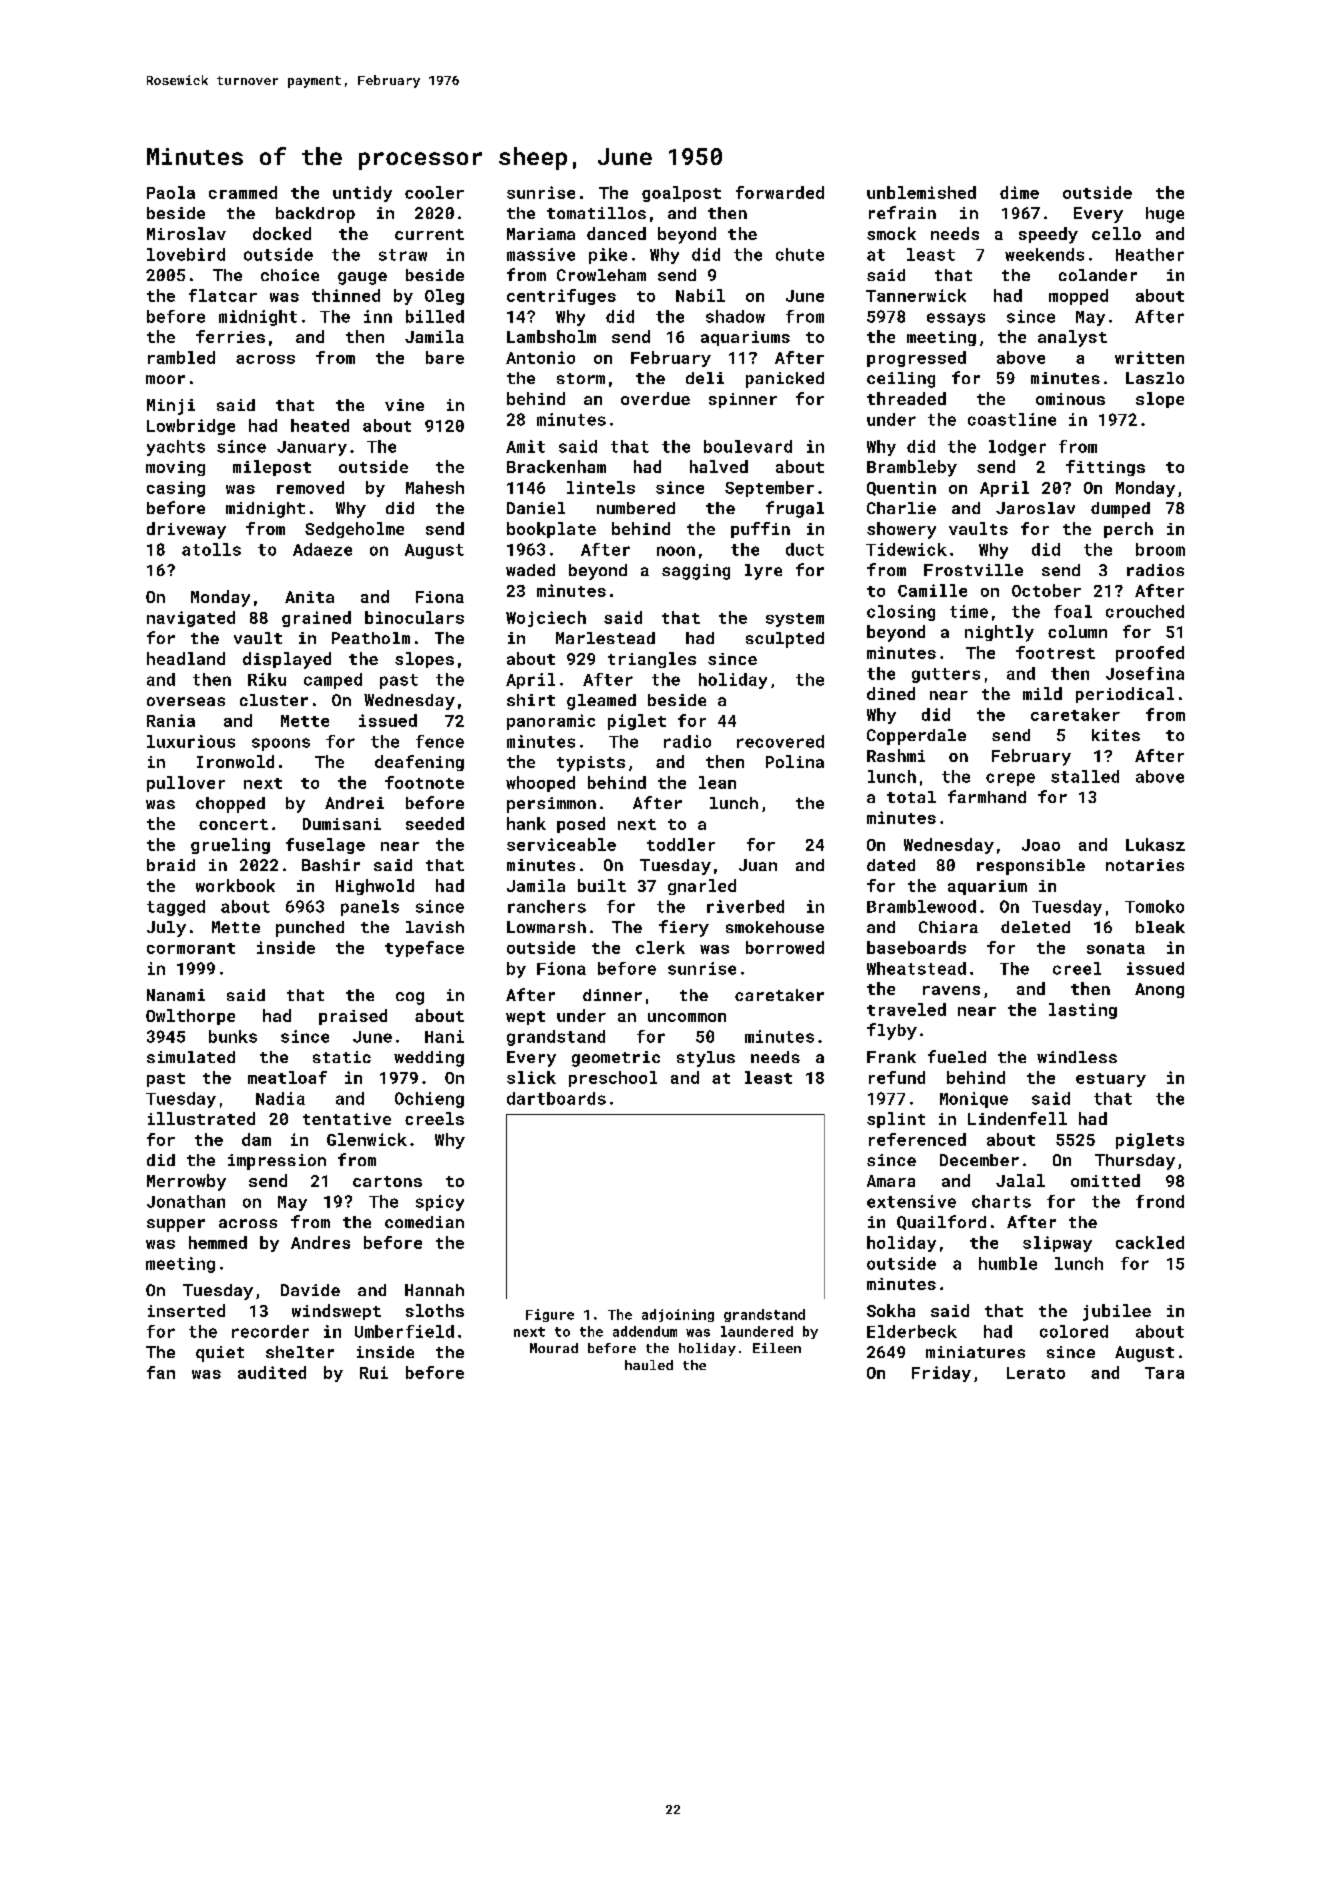 The image size is (1331, 1883). Describe the element at coordinates (274, 700) in the screenshot. I see `cluster` at that location.
